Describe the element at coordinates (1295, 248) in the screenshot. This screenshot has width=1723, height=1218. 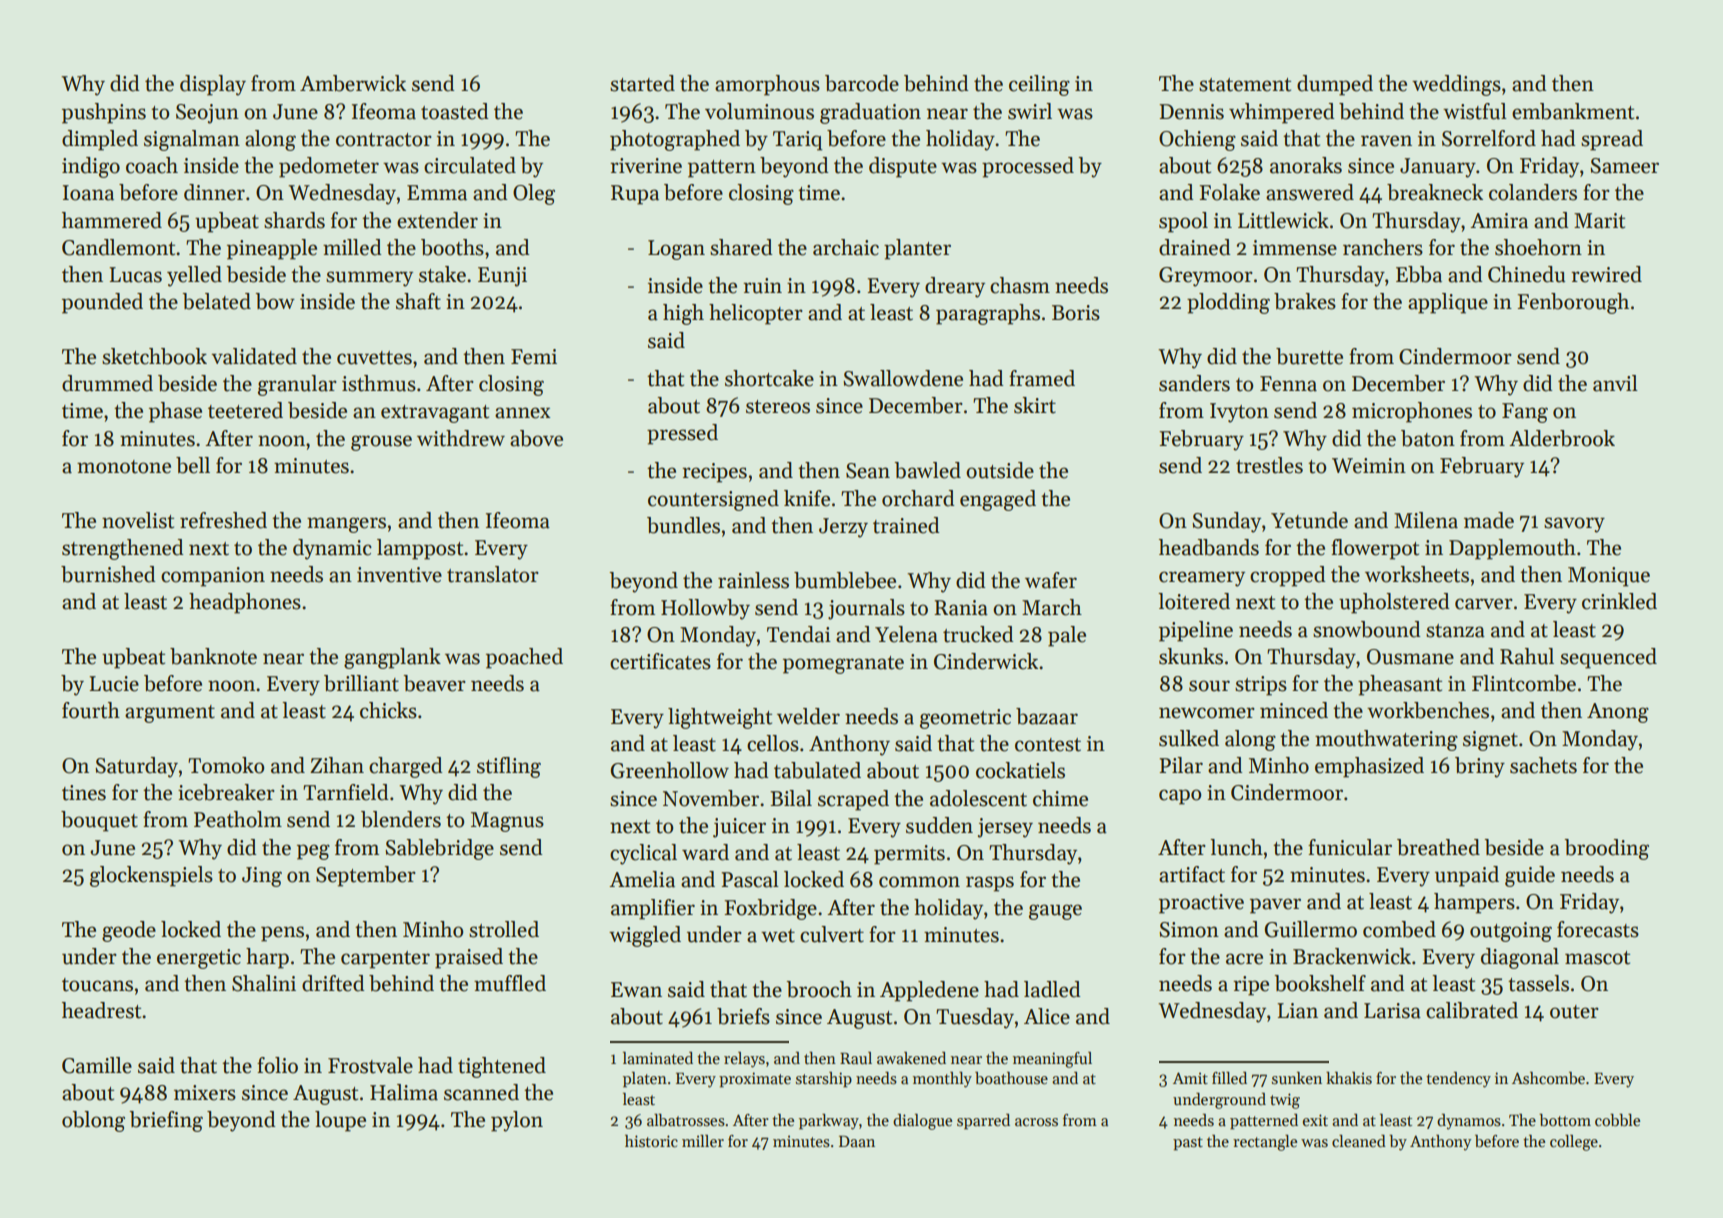
I see `immense` at that location.
